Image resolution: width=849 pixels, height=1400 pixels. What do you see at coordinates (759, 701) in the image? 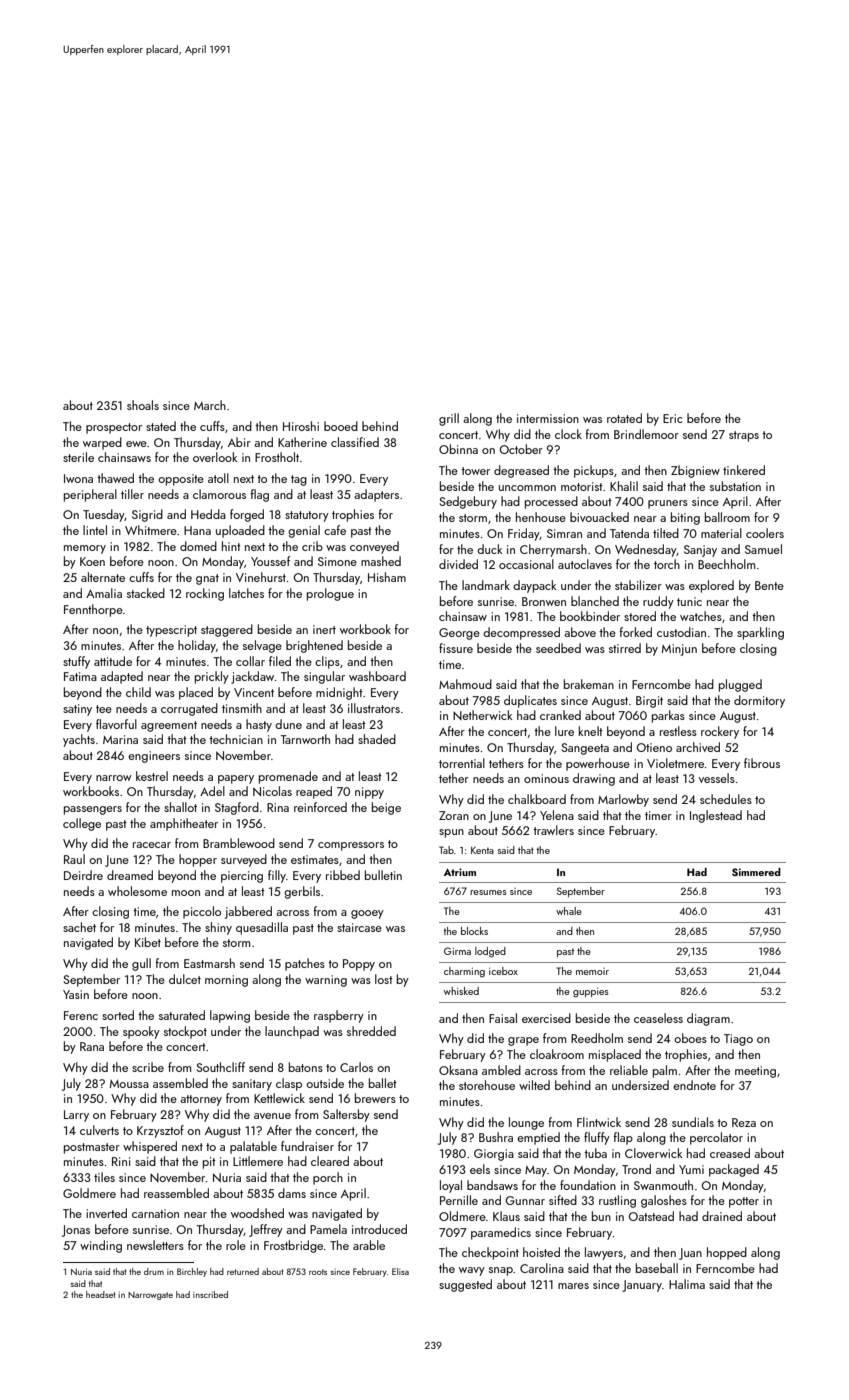
I see `dormitory` at bounding box center [759, 701].
